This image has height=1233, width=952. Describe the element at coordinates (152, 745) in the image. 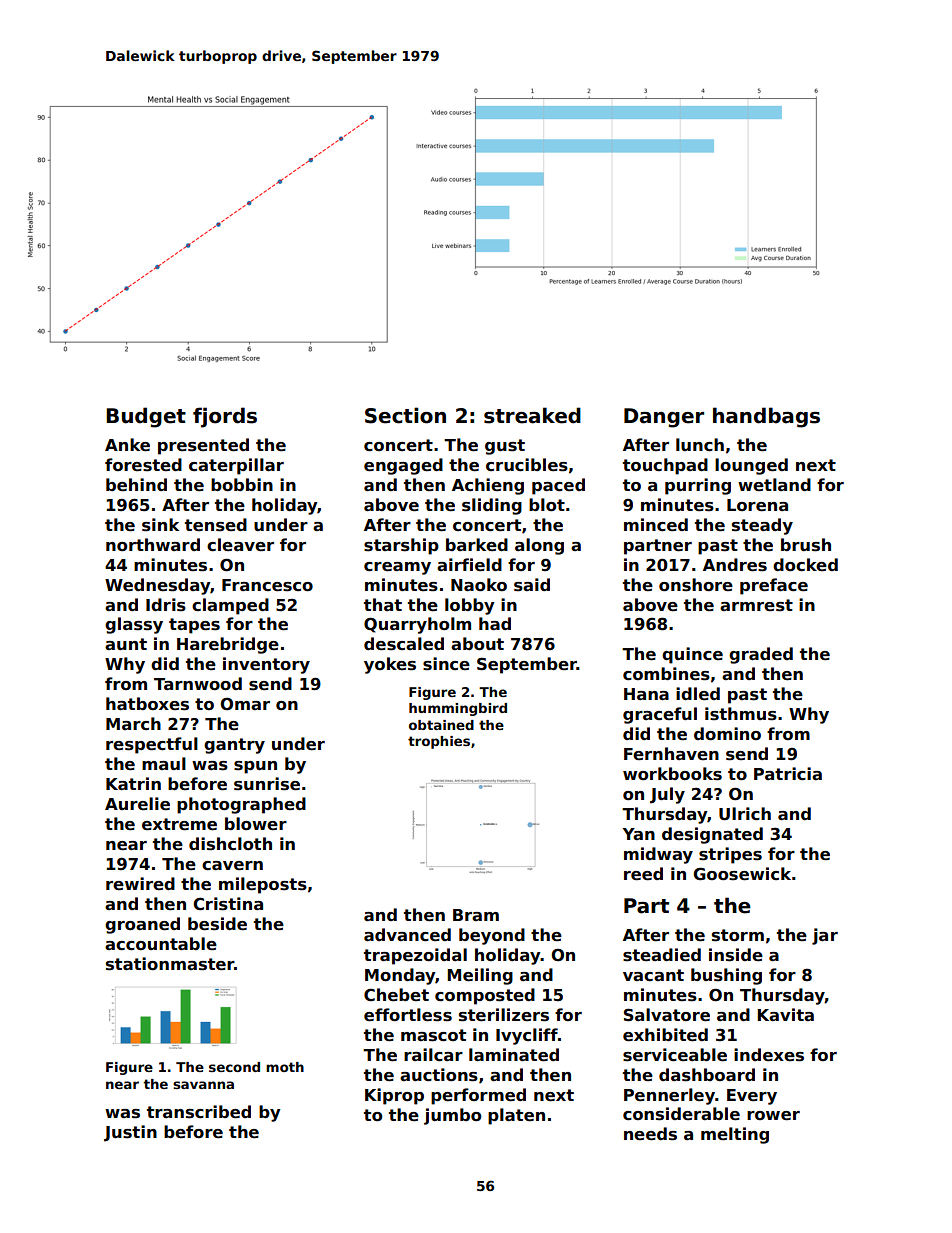

I see `respectful` at that location.
